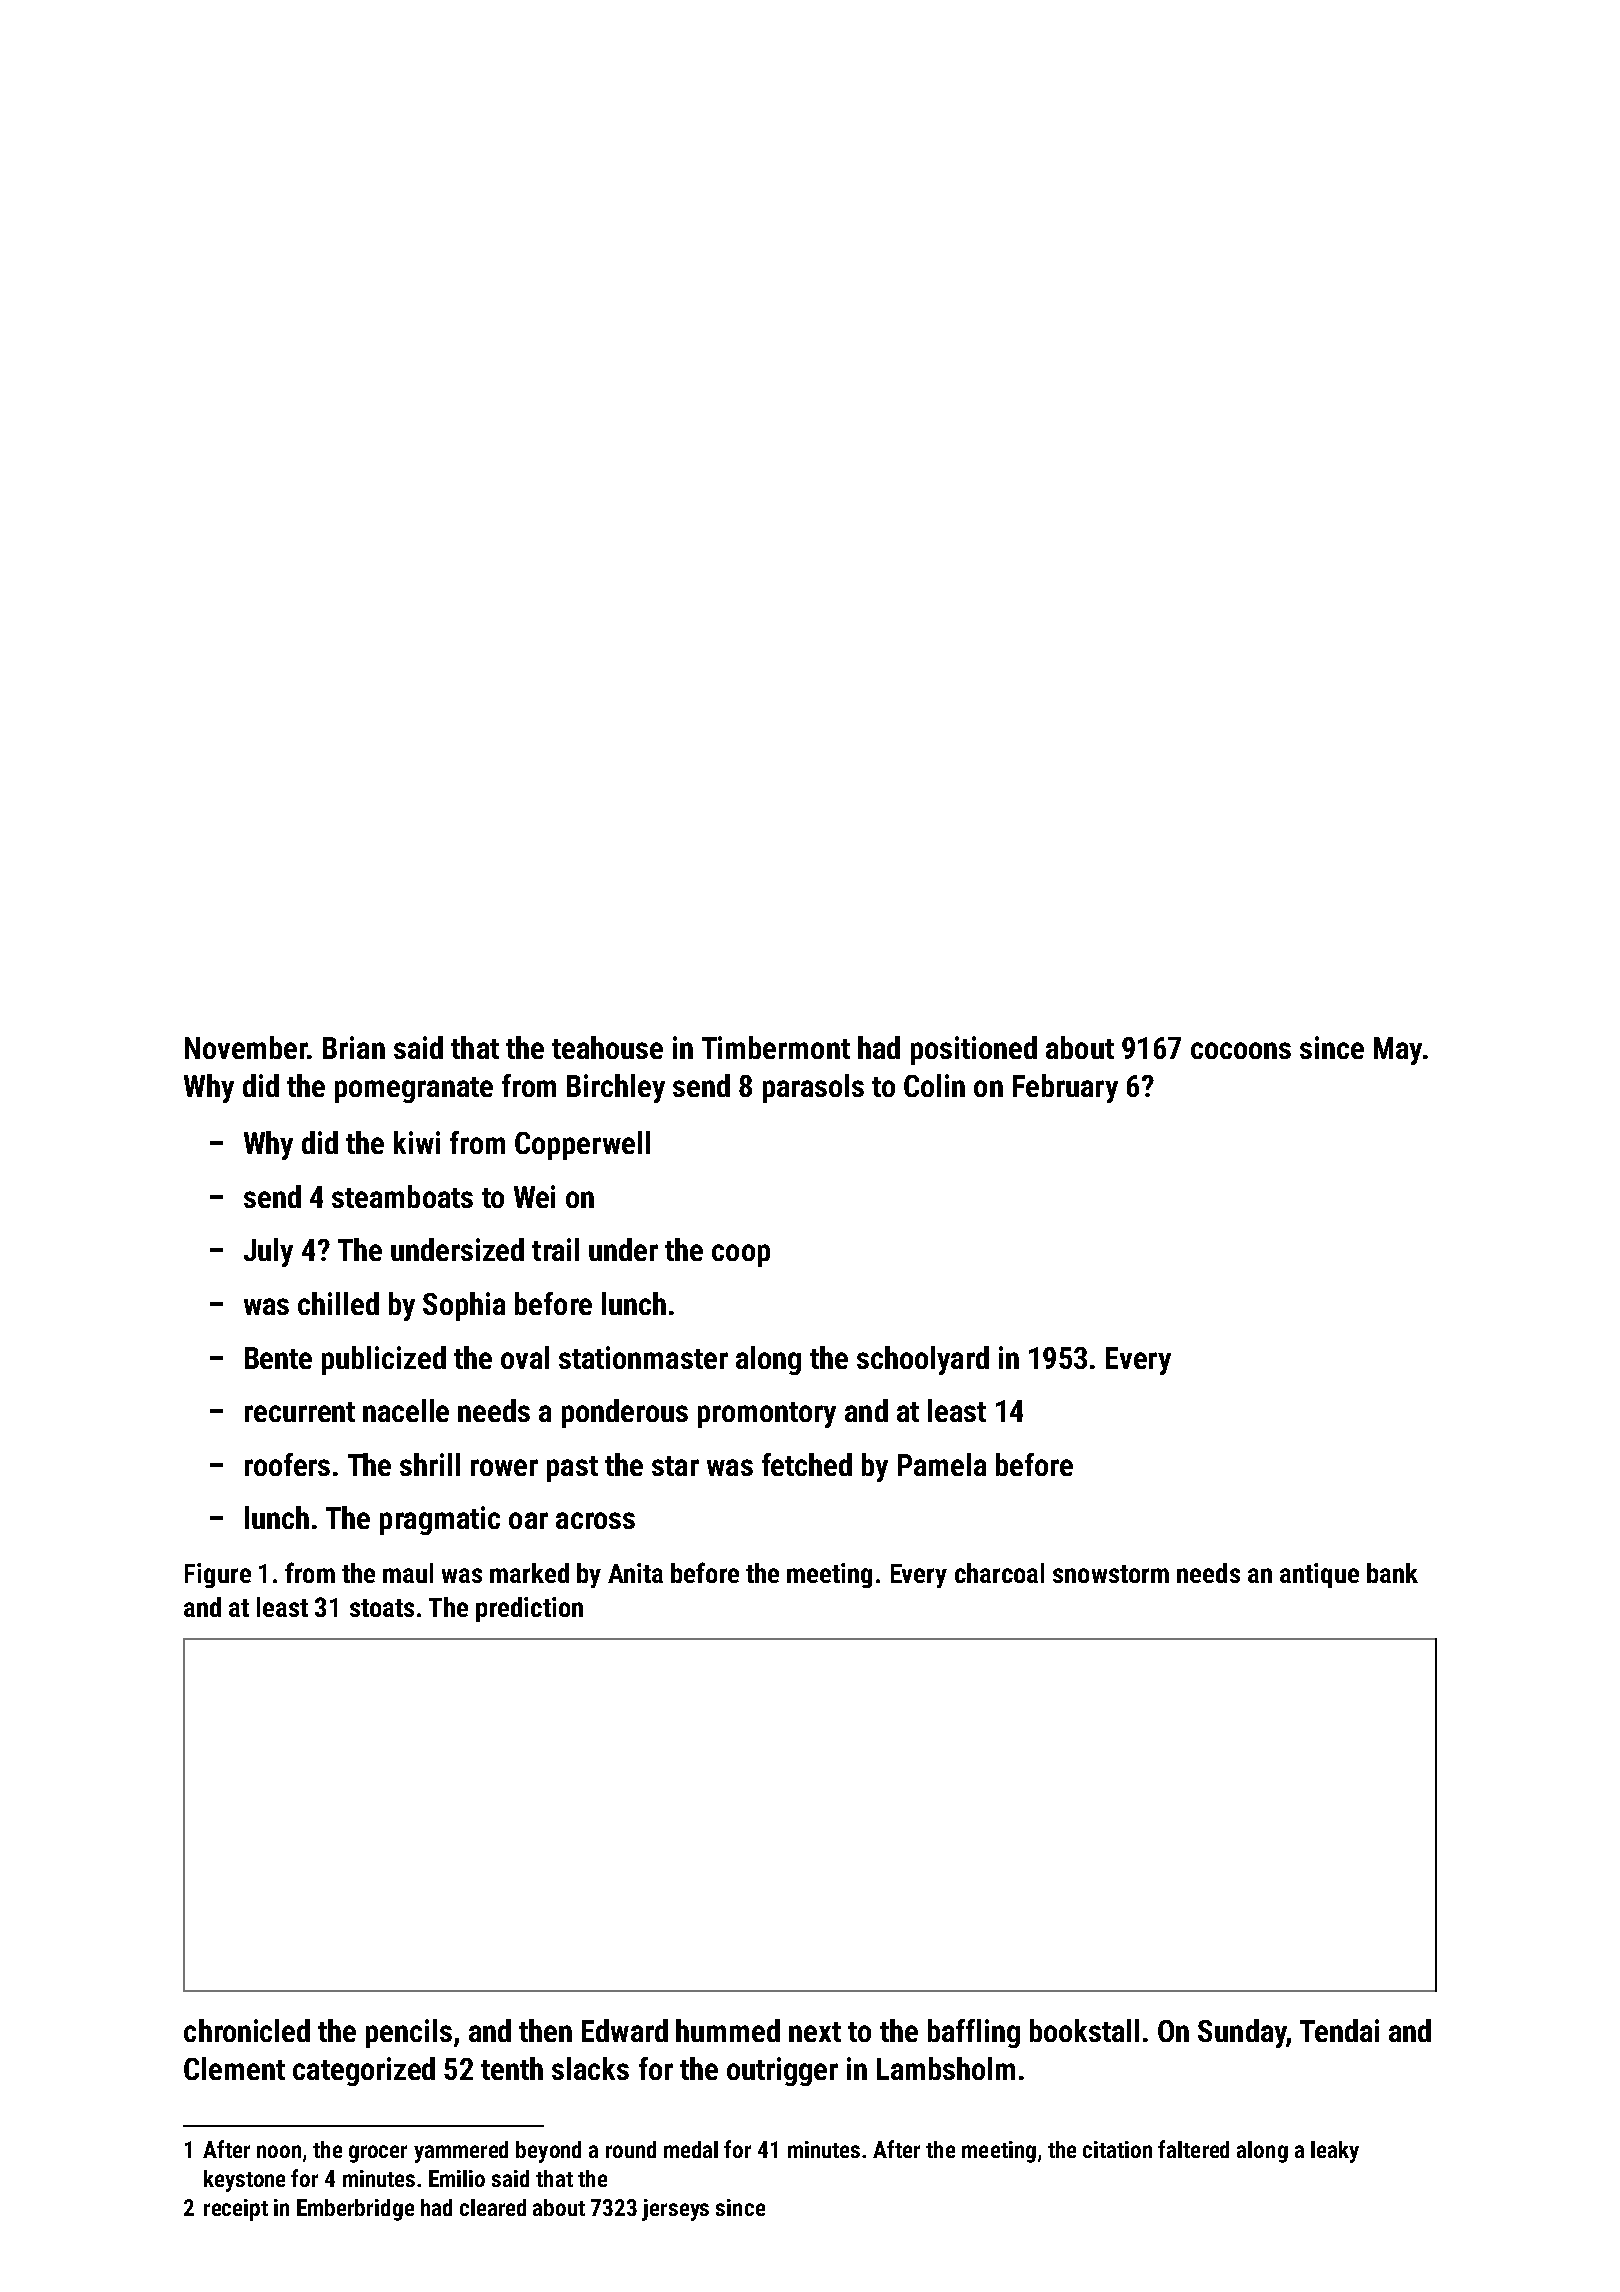  I want to click on Brian, so click(354, 1047).
